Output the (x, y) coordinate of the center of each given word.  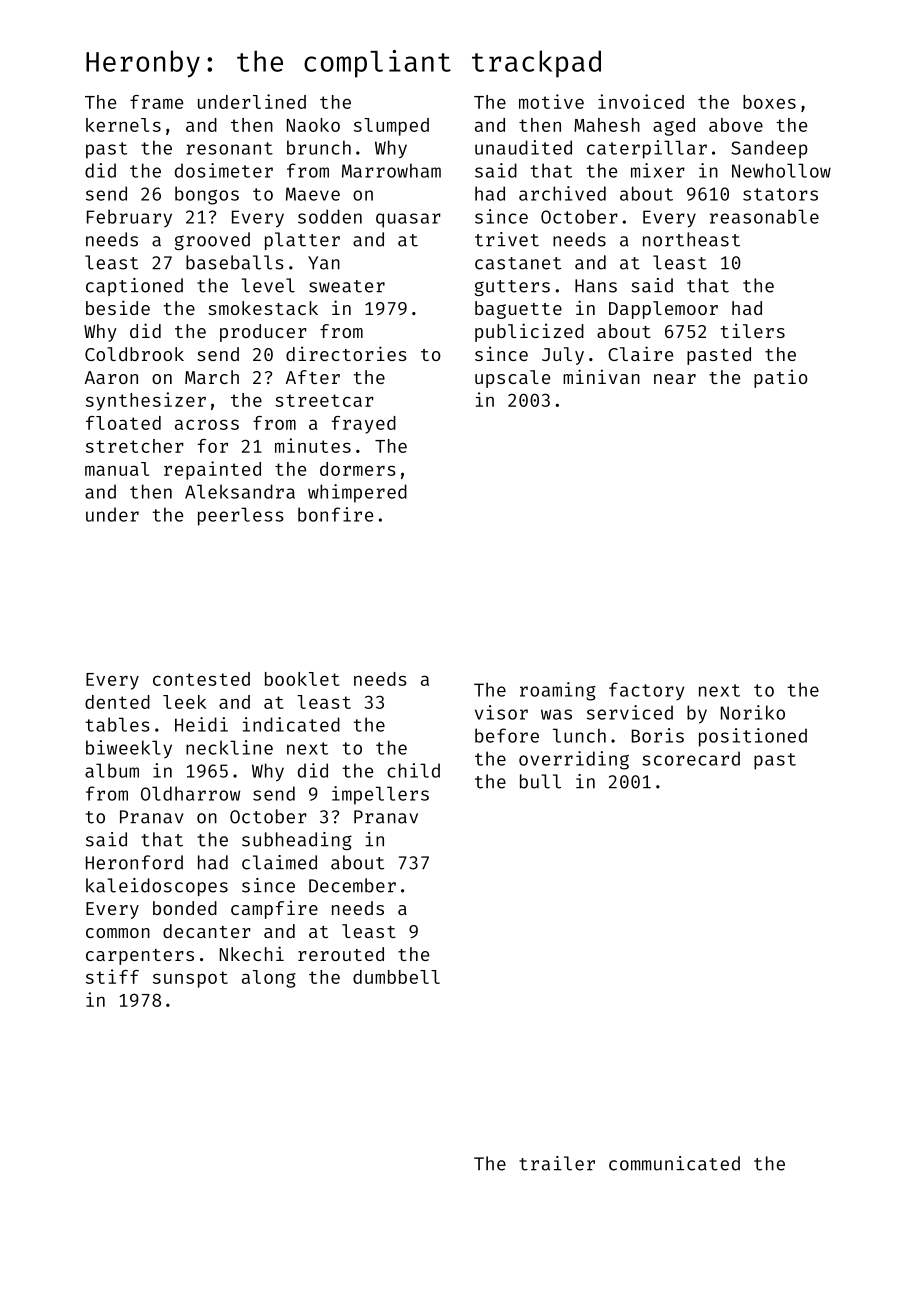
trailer (557, 1163)
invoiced (641, 101)
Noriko (753, 712)
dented (117, 702)
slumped (391, 127)
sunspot (190, 979)
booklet (302, 679)
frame (156, 102)
